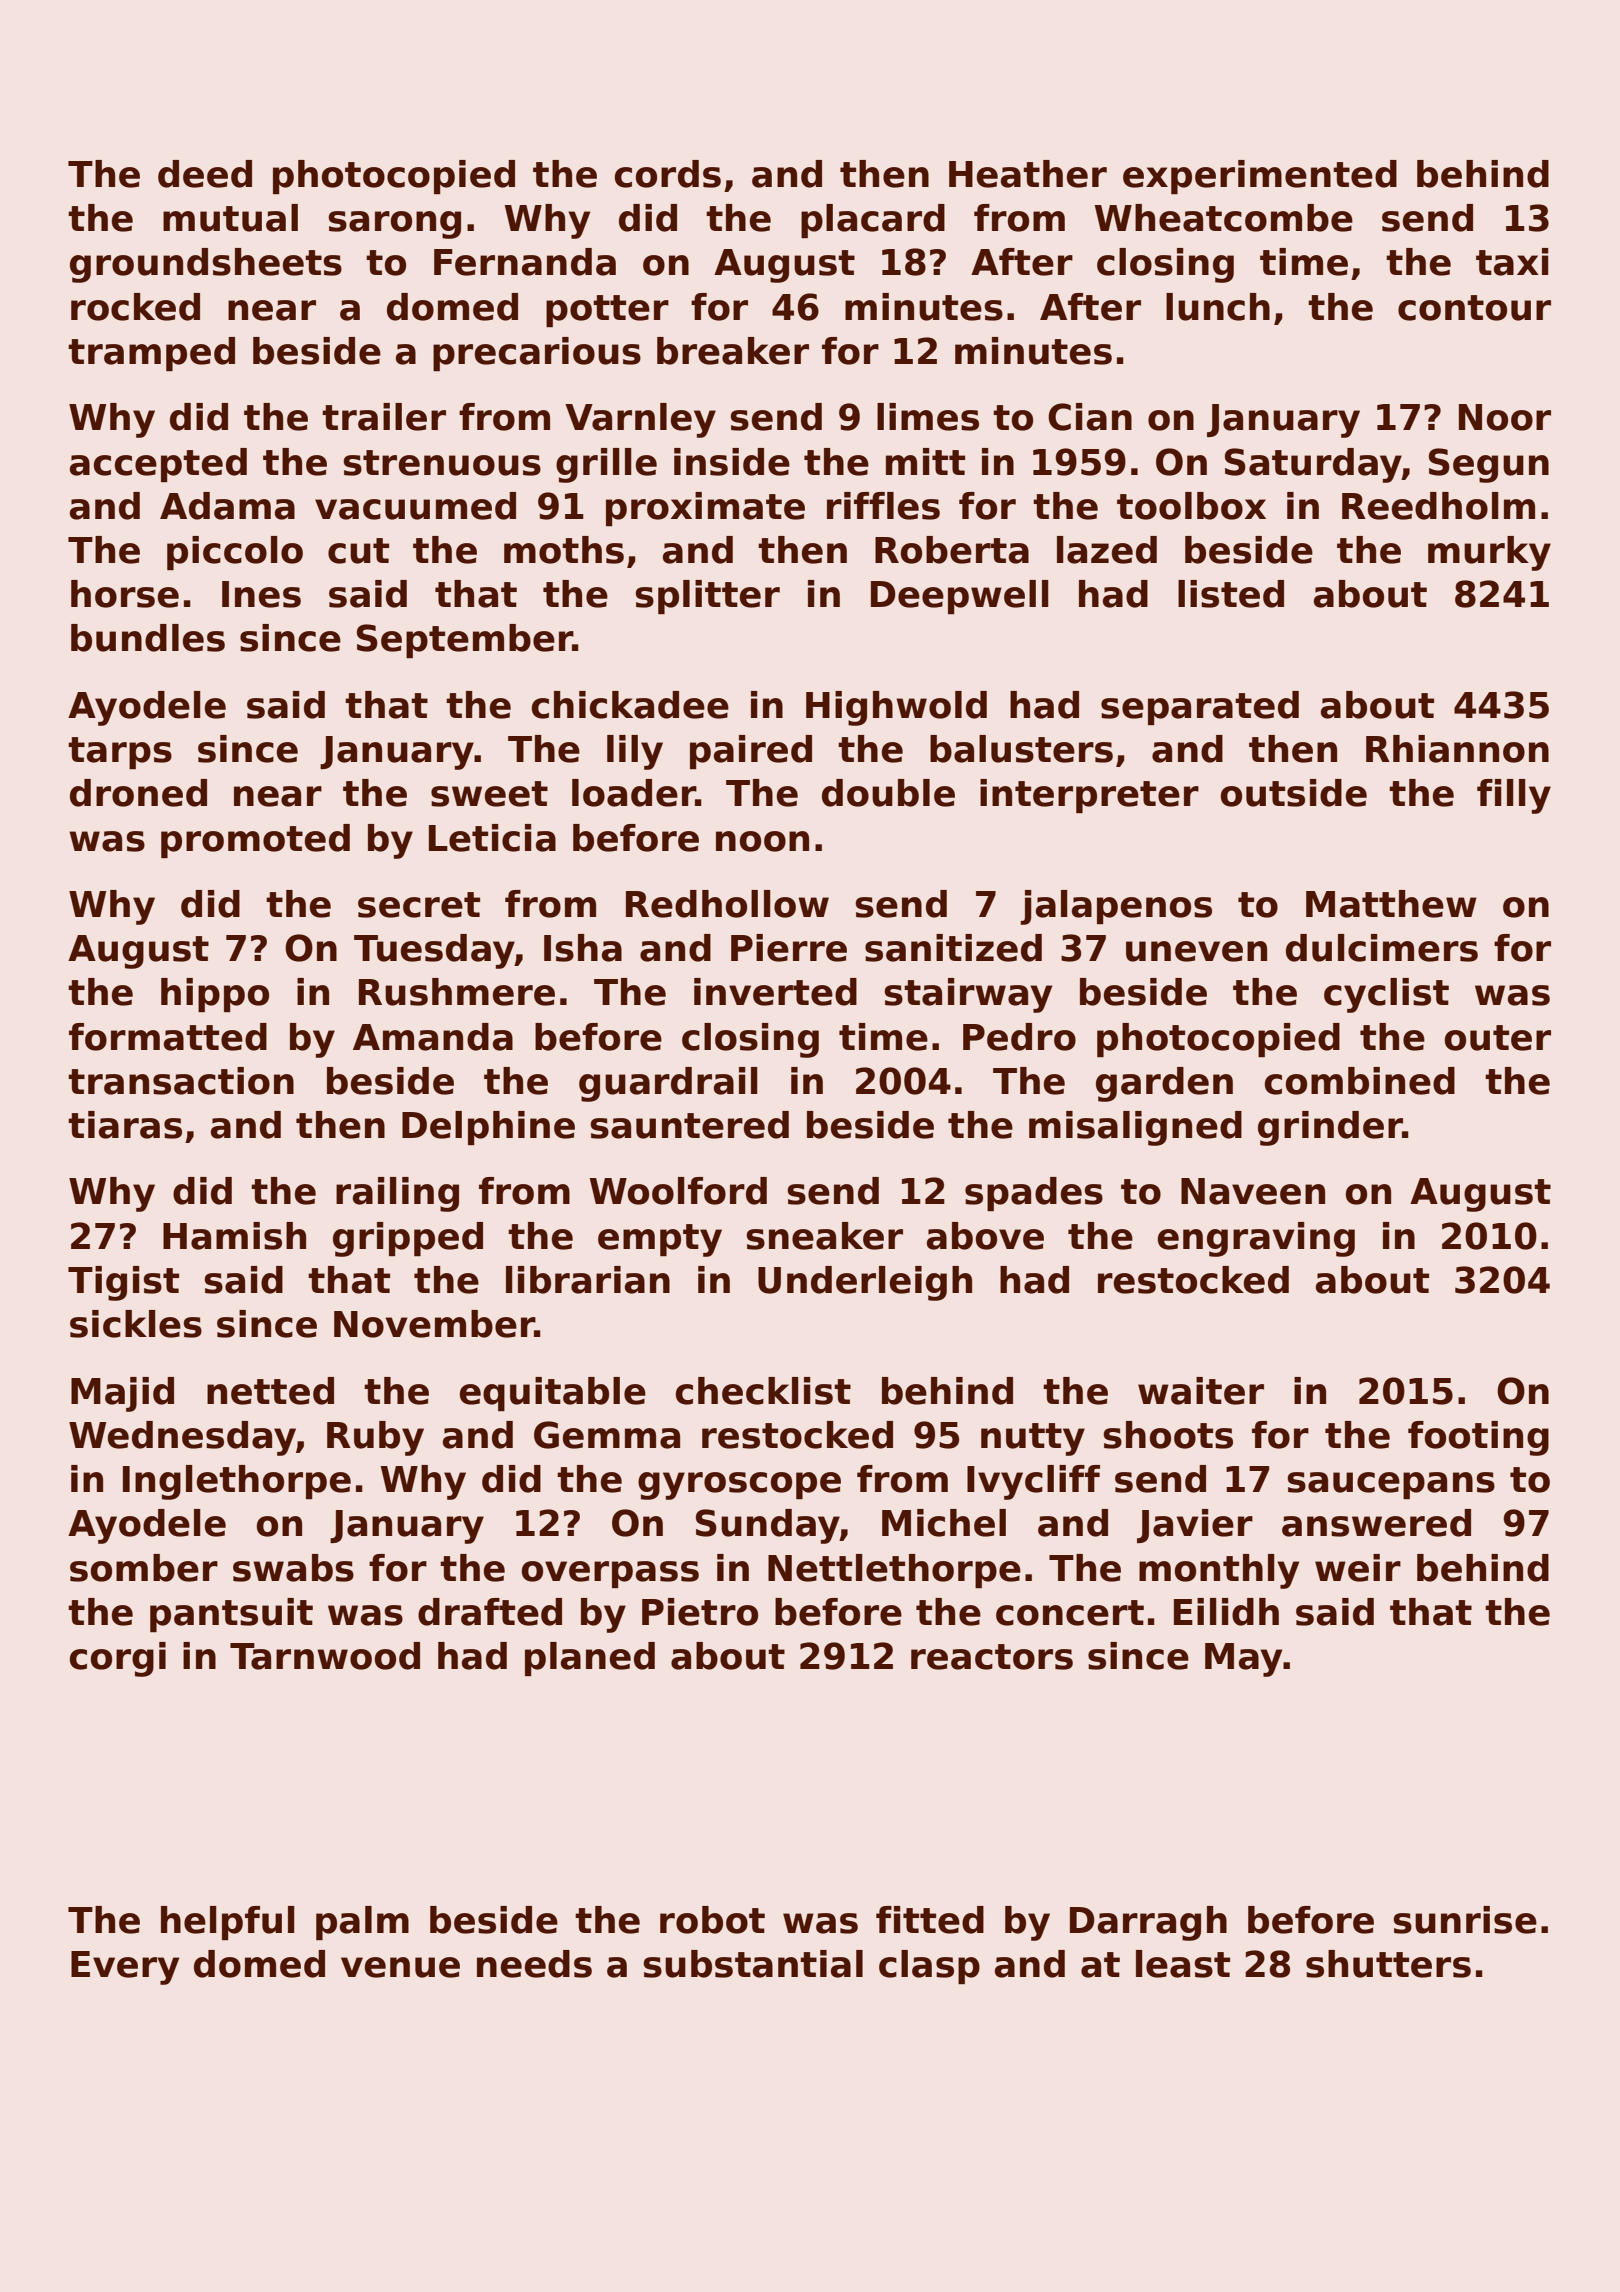  Describe the element at coordinates (1090, 417) in the document. I see `Cian` at that location.
